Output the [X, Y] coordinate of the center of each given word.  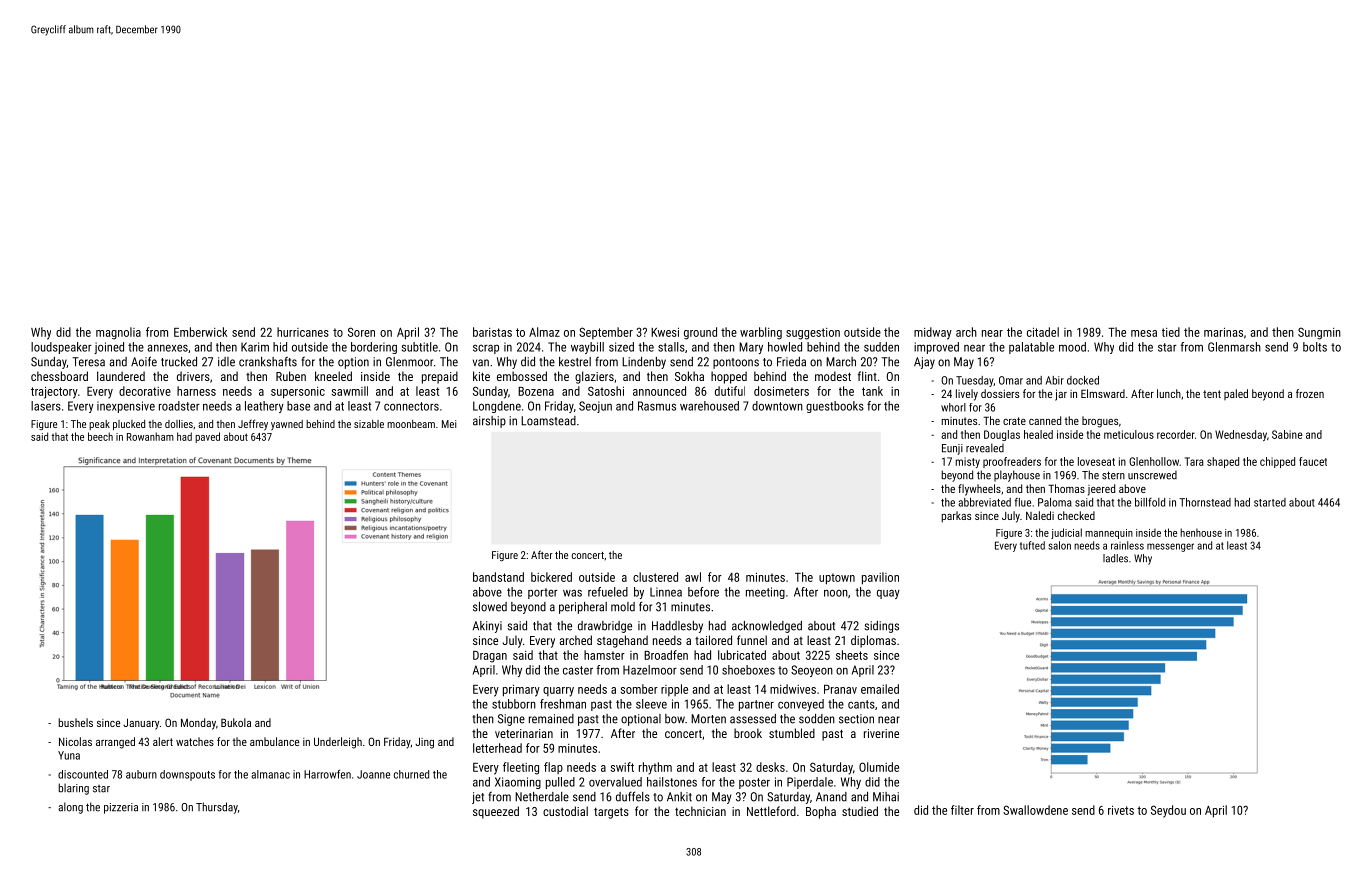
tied [1171, 332]
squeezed [496, 812]
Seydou [1168, 811]
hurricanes [303, 332]
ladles [1115, 558]
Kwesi [665, 332]
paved [207, 437]
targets [611, 813]
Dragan [490, 657]
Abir [1055, 380]
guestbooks [835, 407]
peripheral [583, 608]
